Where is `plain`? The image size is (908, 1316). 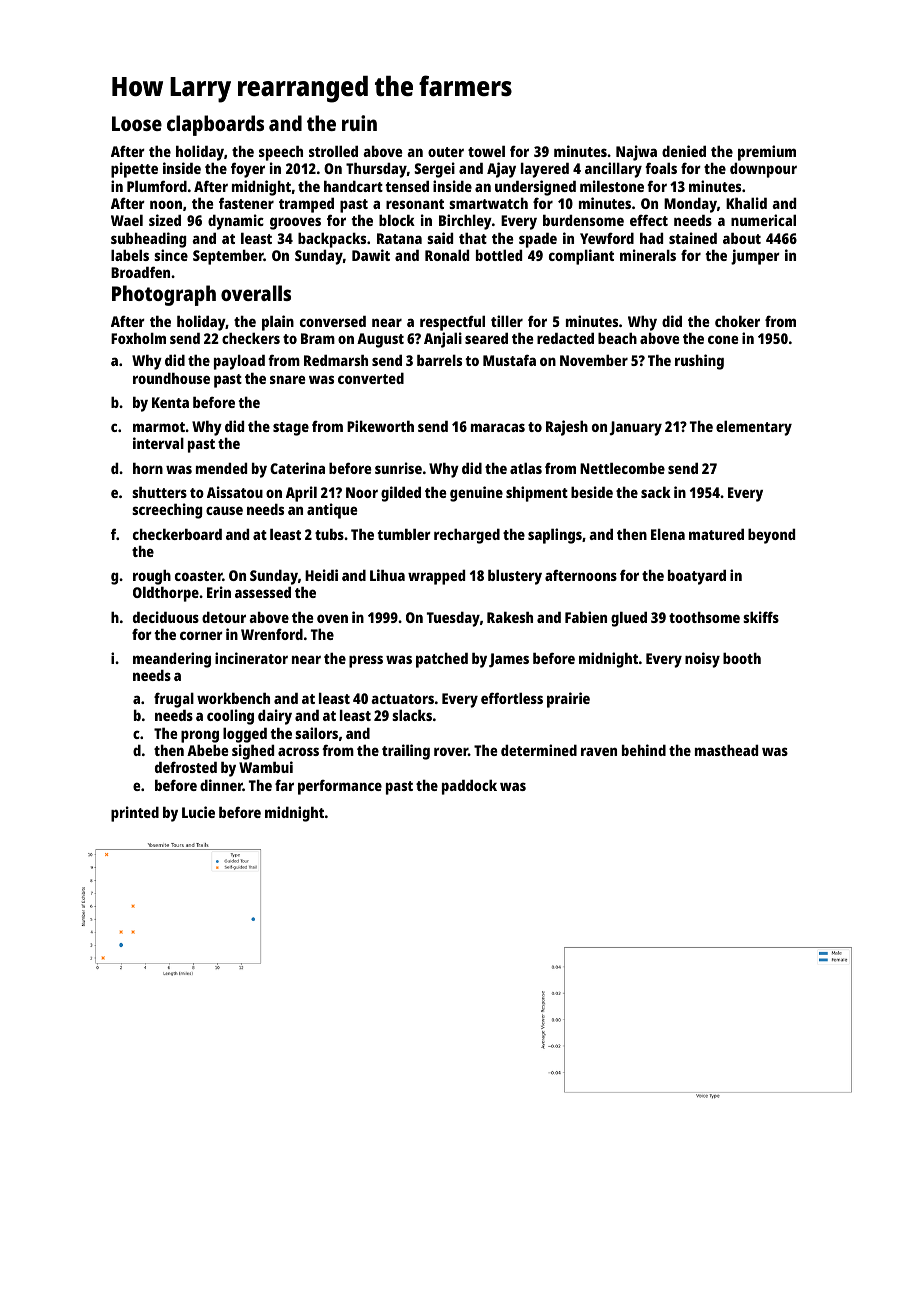
plain is located at coordinates (278, 323).
